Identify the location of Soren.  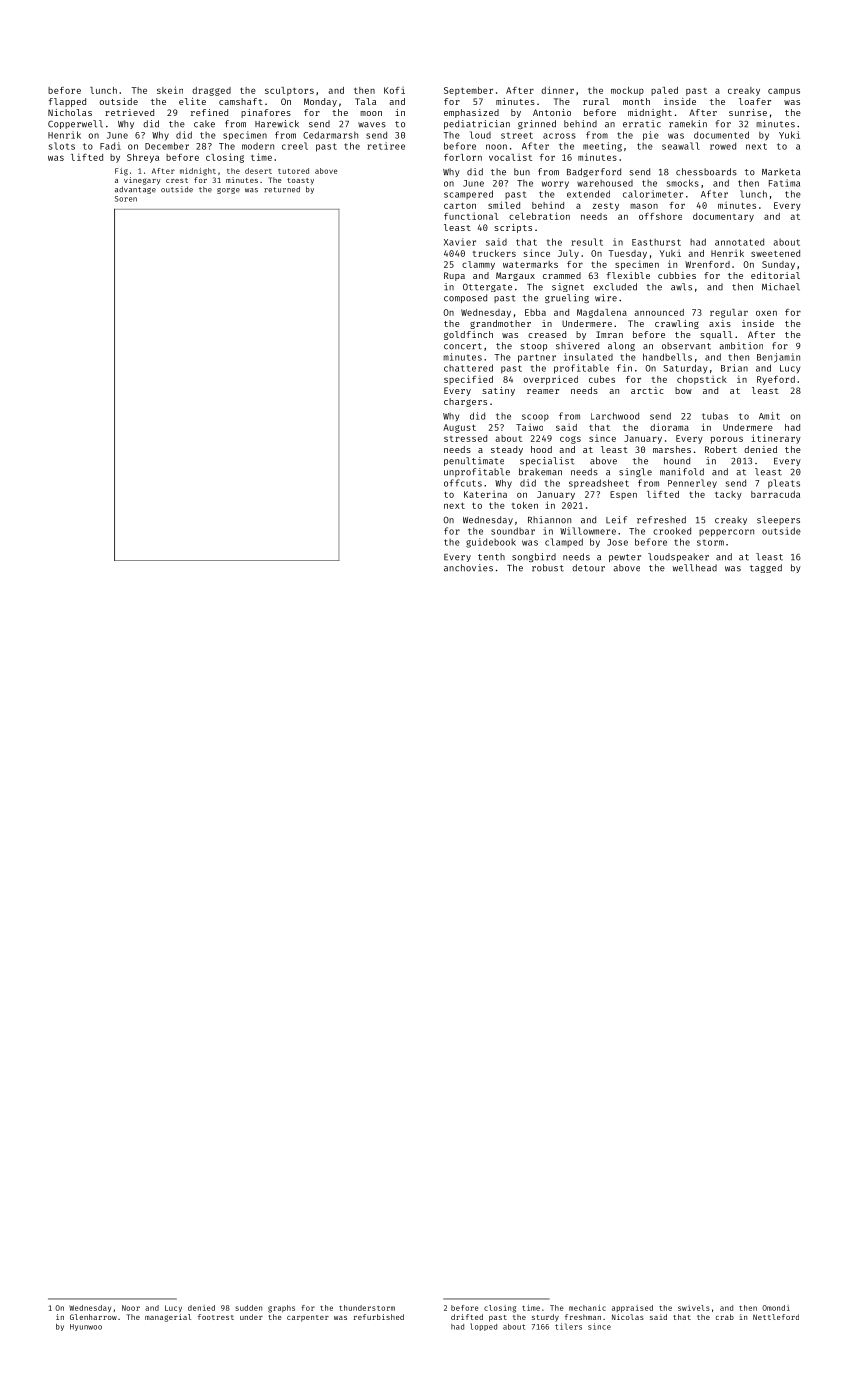
(126, 199).
